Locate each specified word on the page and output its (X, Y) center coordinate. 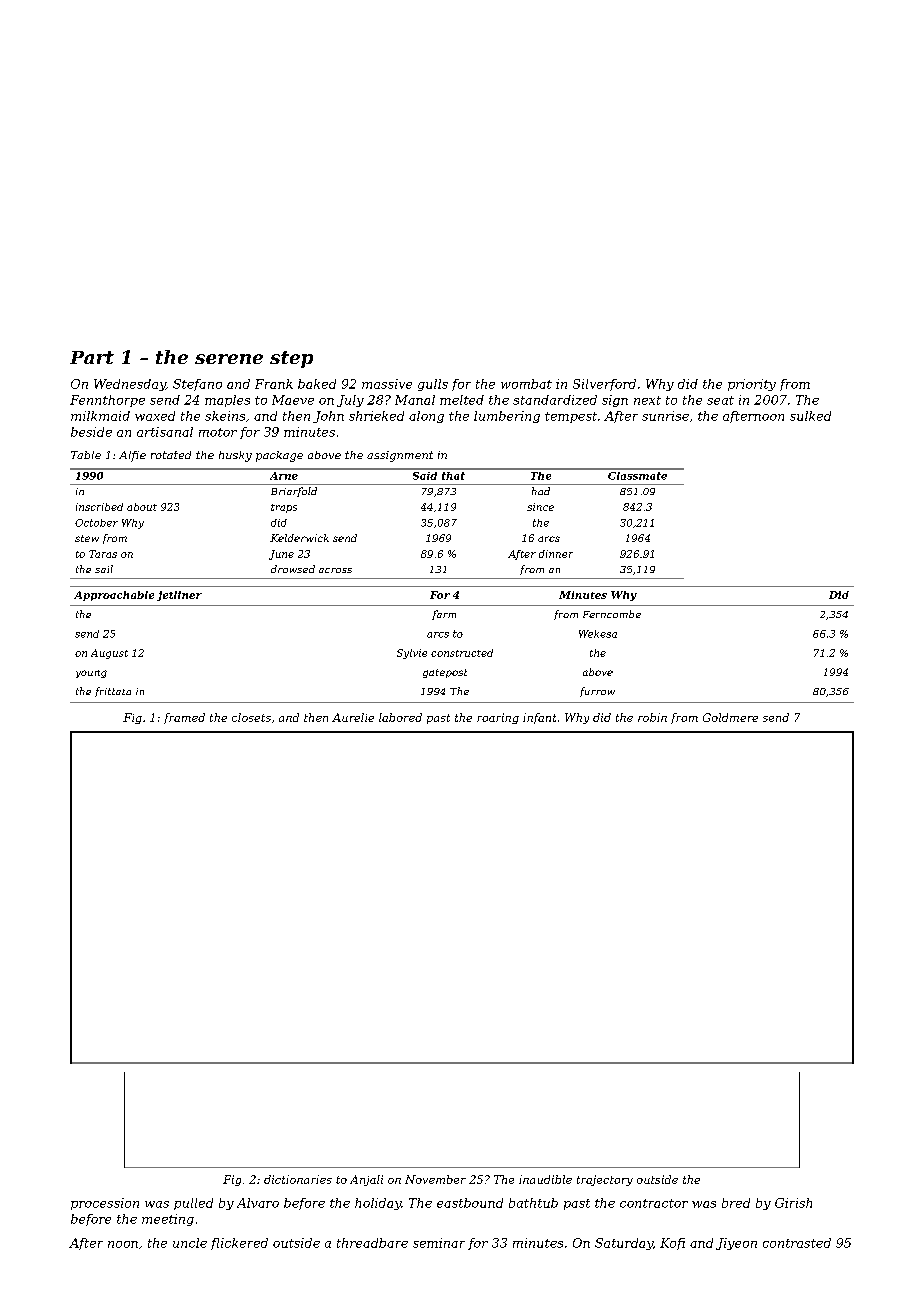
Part (92, 357)
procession (105, 1204)
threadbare (372, 1243)
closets (251, 717)
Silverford (604, 385)
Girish (793, 1203)
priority (752, 385)
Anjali (366, 1180)
